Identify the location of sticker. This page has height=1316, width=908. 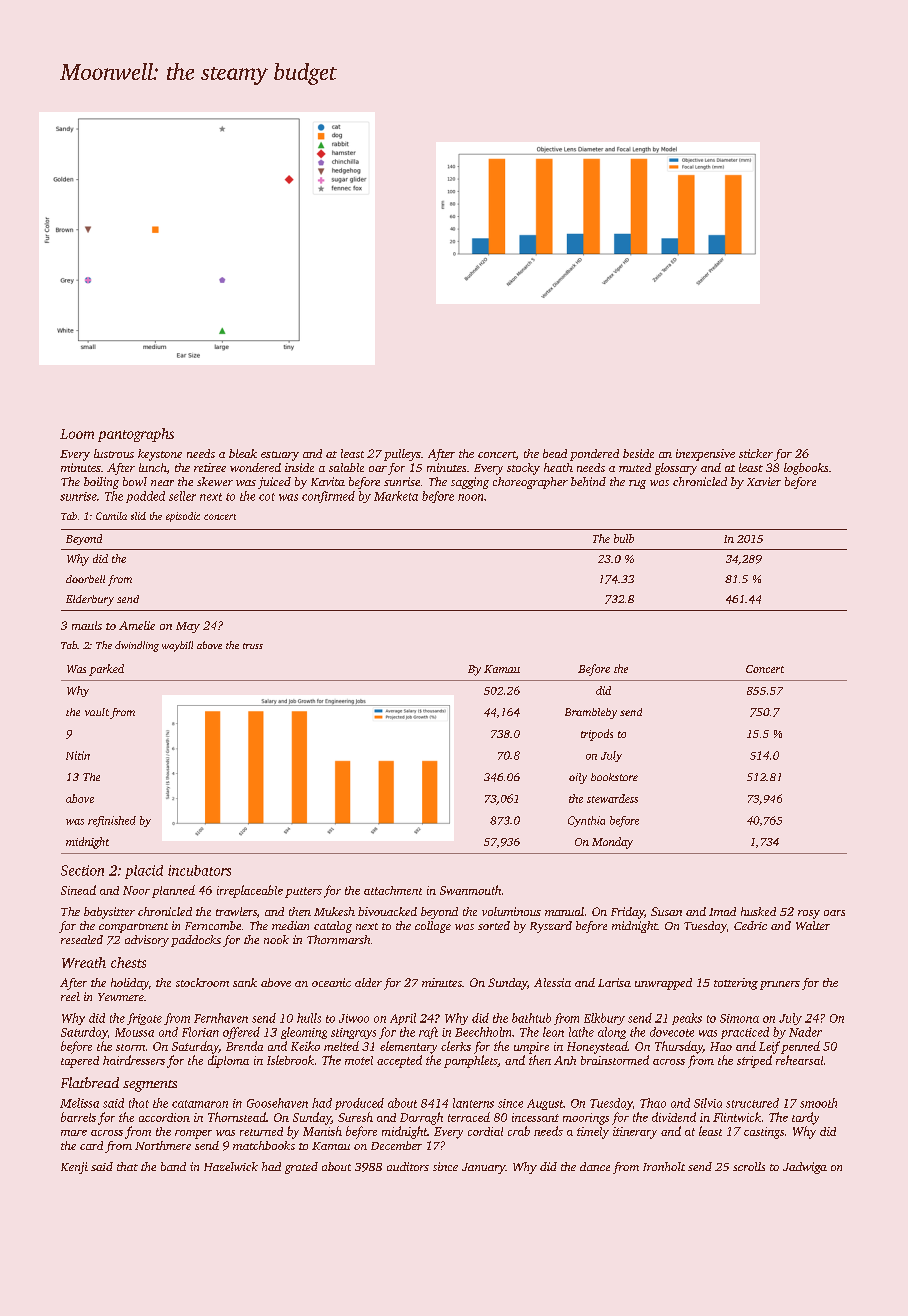
(756, 453).
